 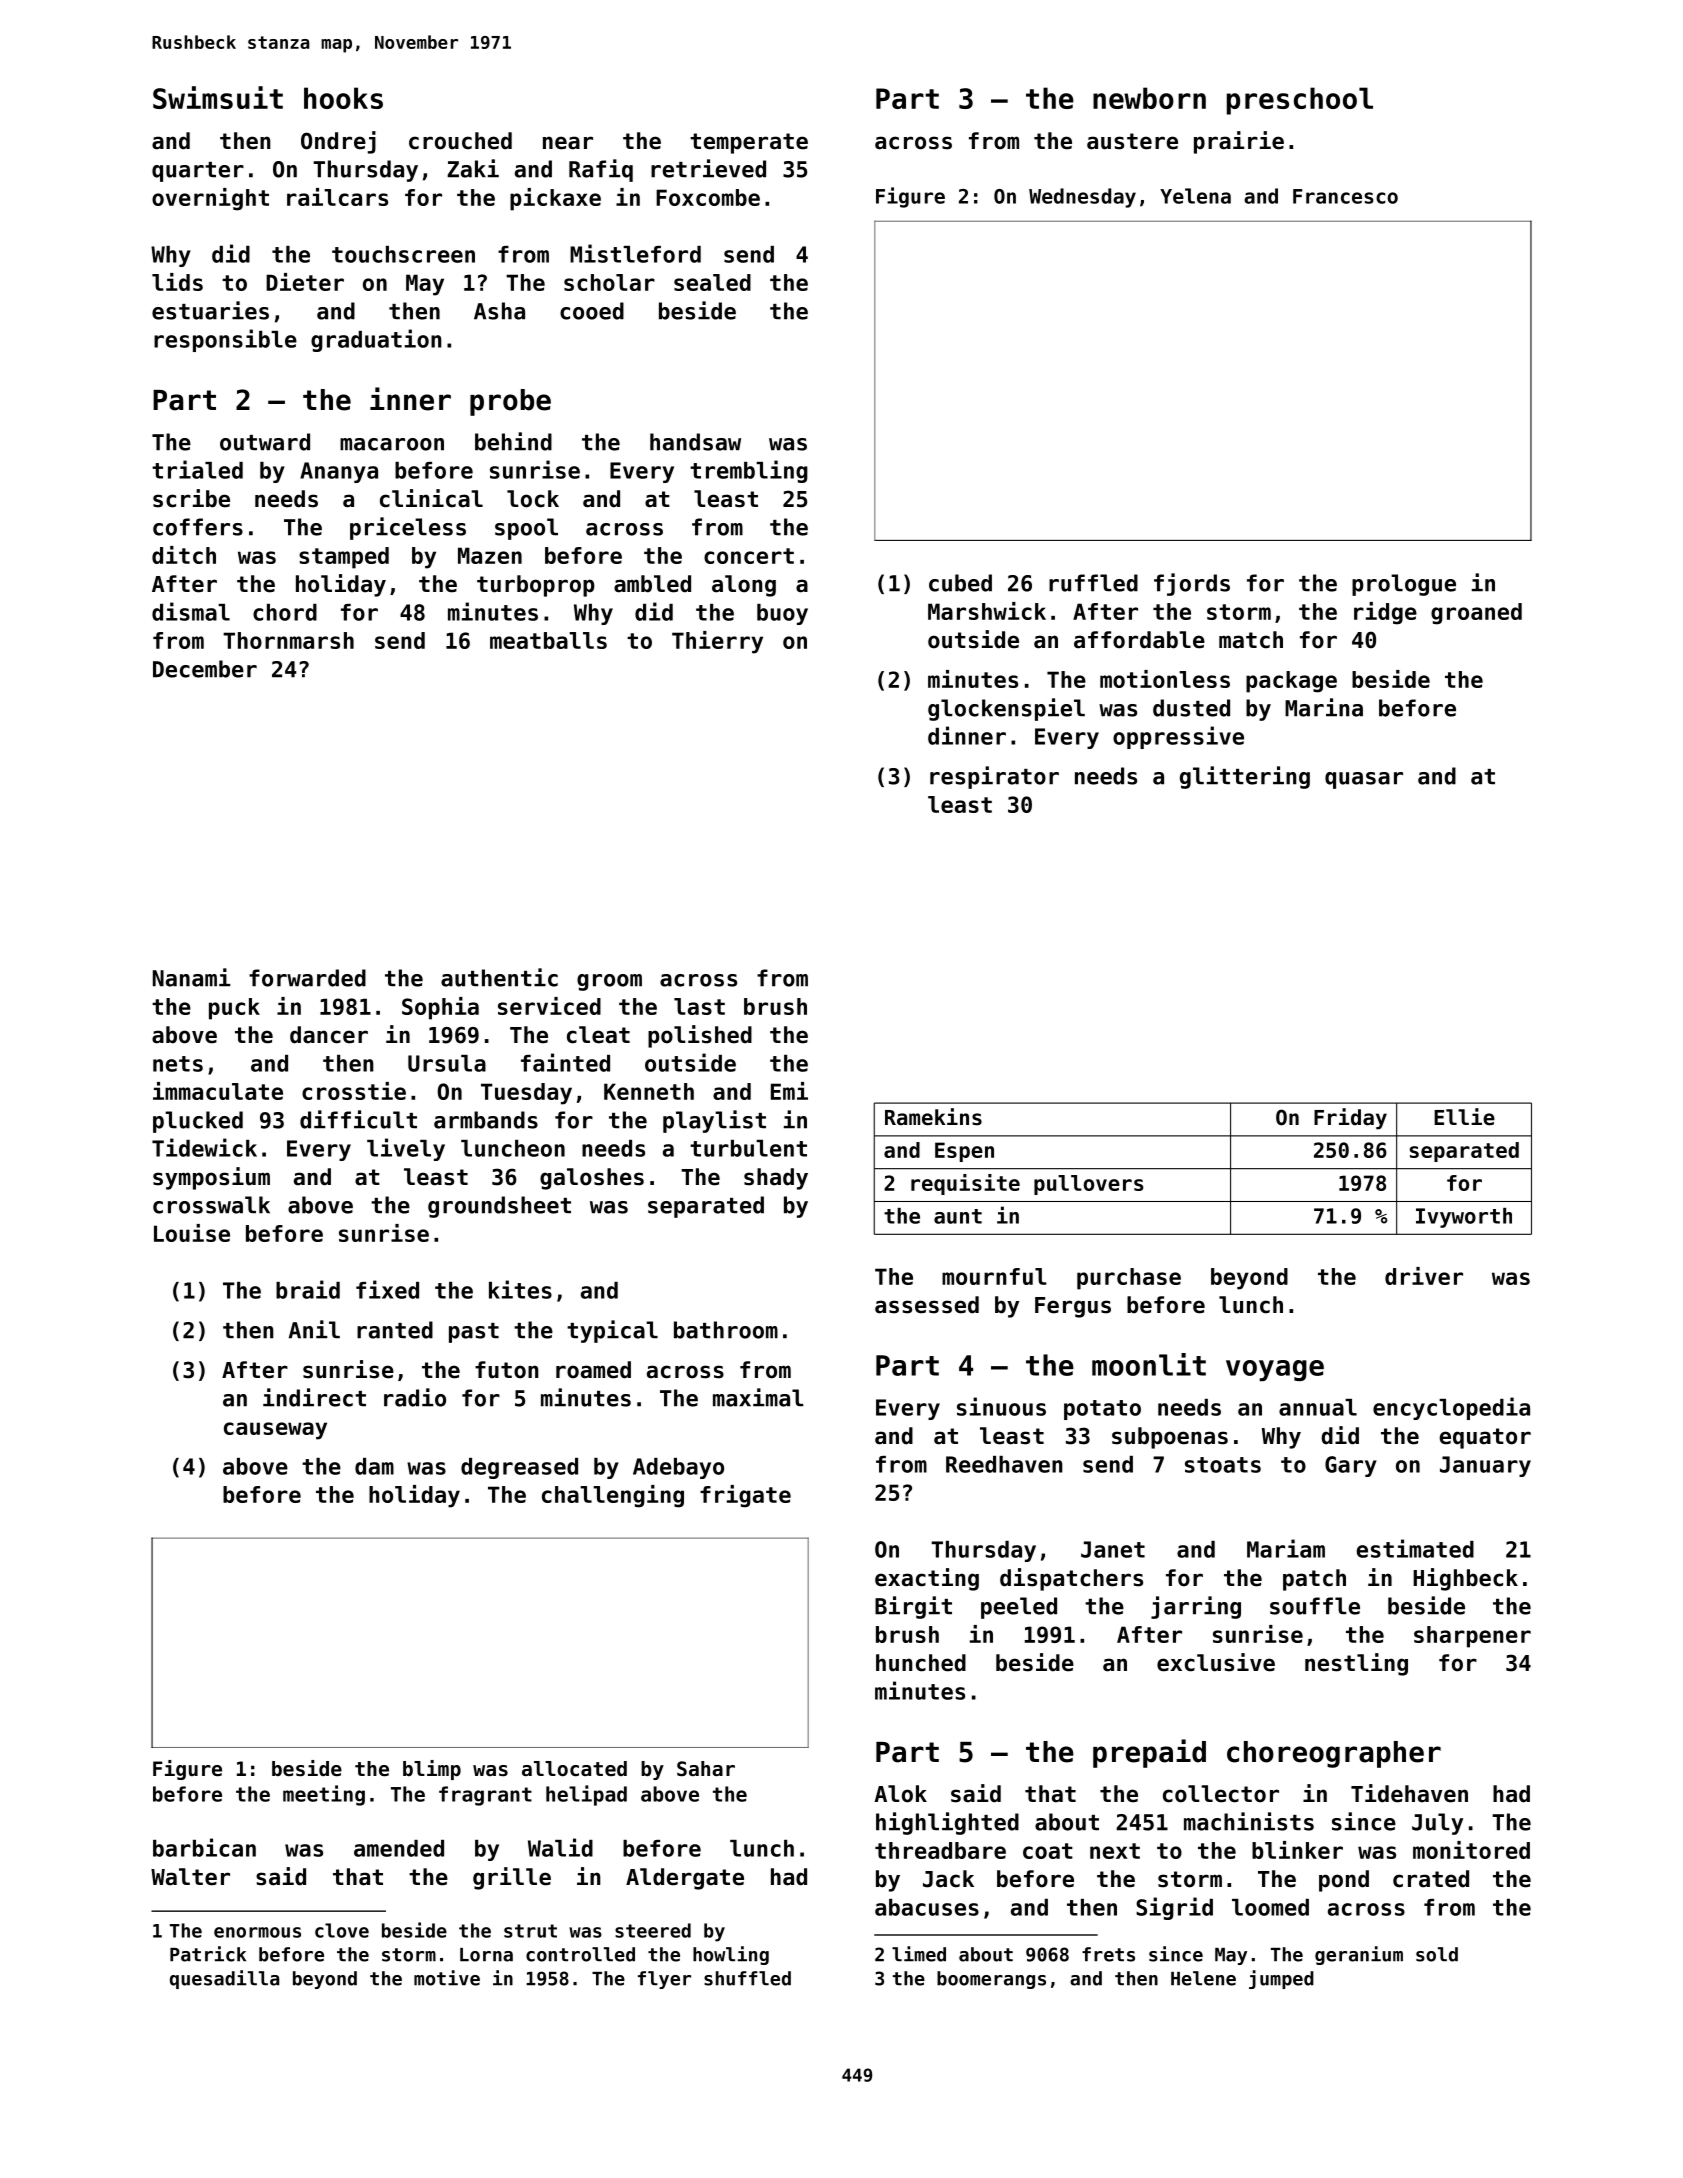 I want to click on coffers, so click(x=198, y=527).
